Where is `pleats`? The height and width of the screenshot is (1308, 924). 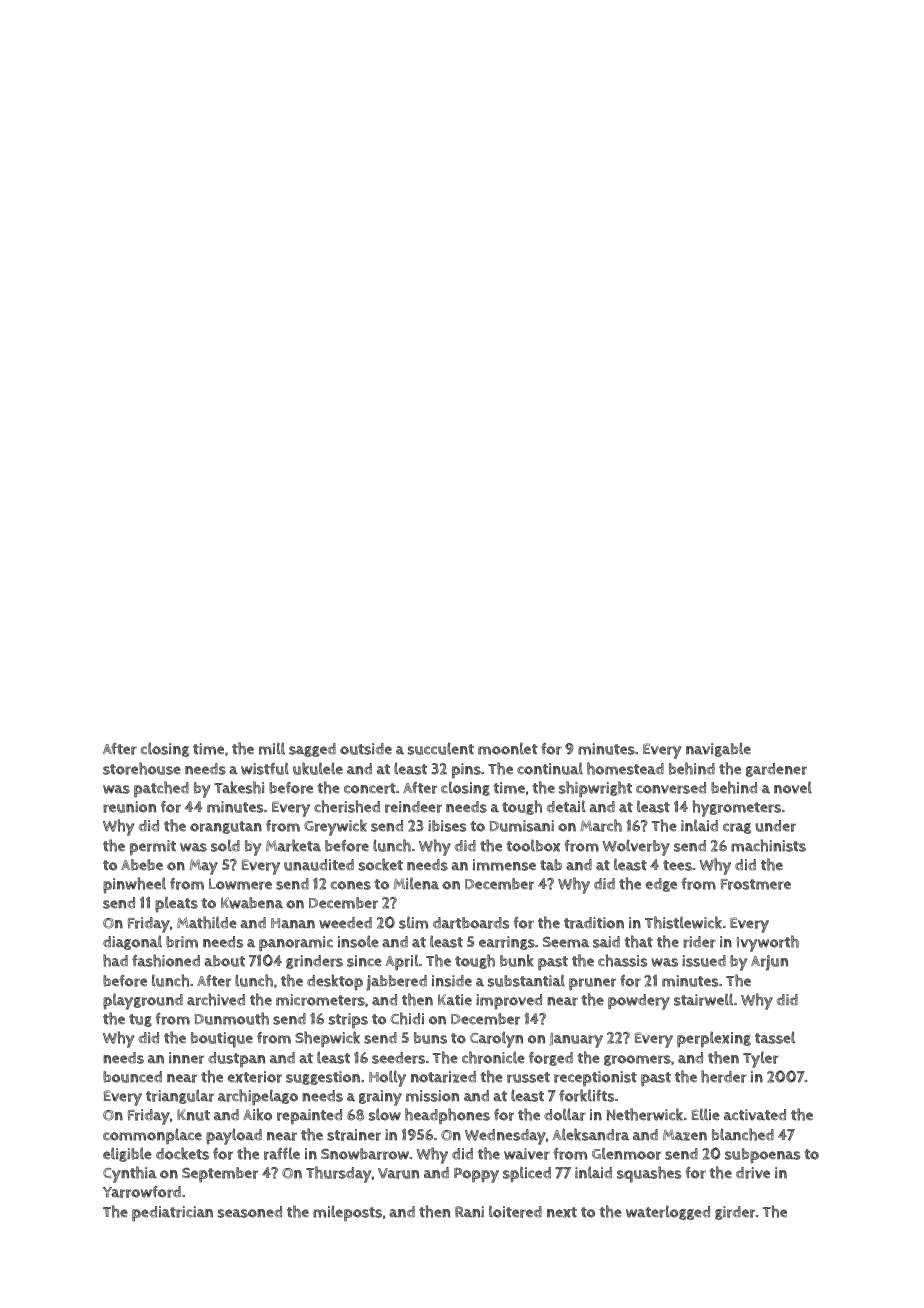 pleats is located at coordinates (176, 904).
